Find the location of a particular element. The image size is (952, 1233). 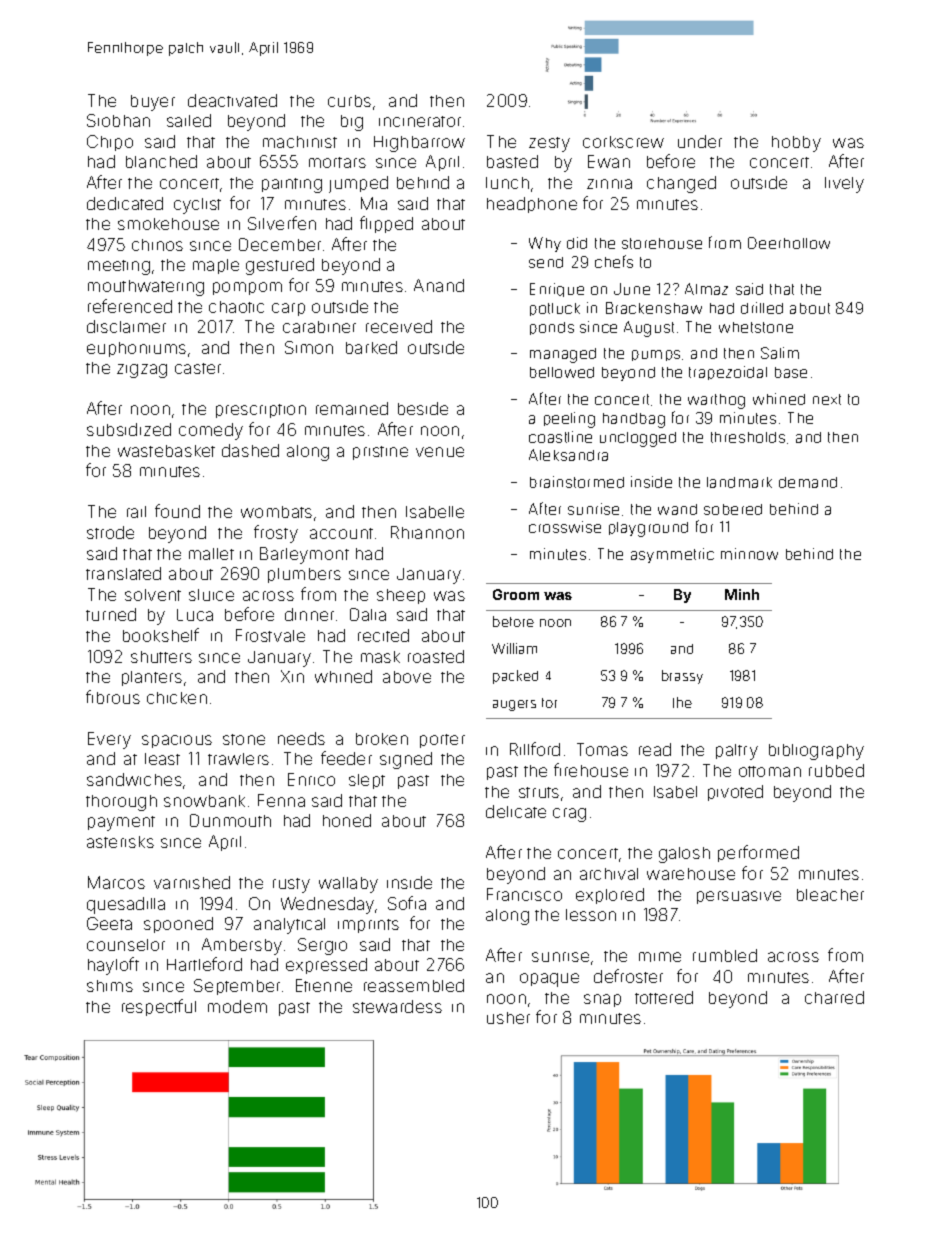

brassy is located at coordinates (682, 677).
